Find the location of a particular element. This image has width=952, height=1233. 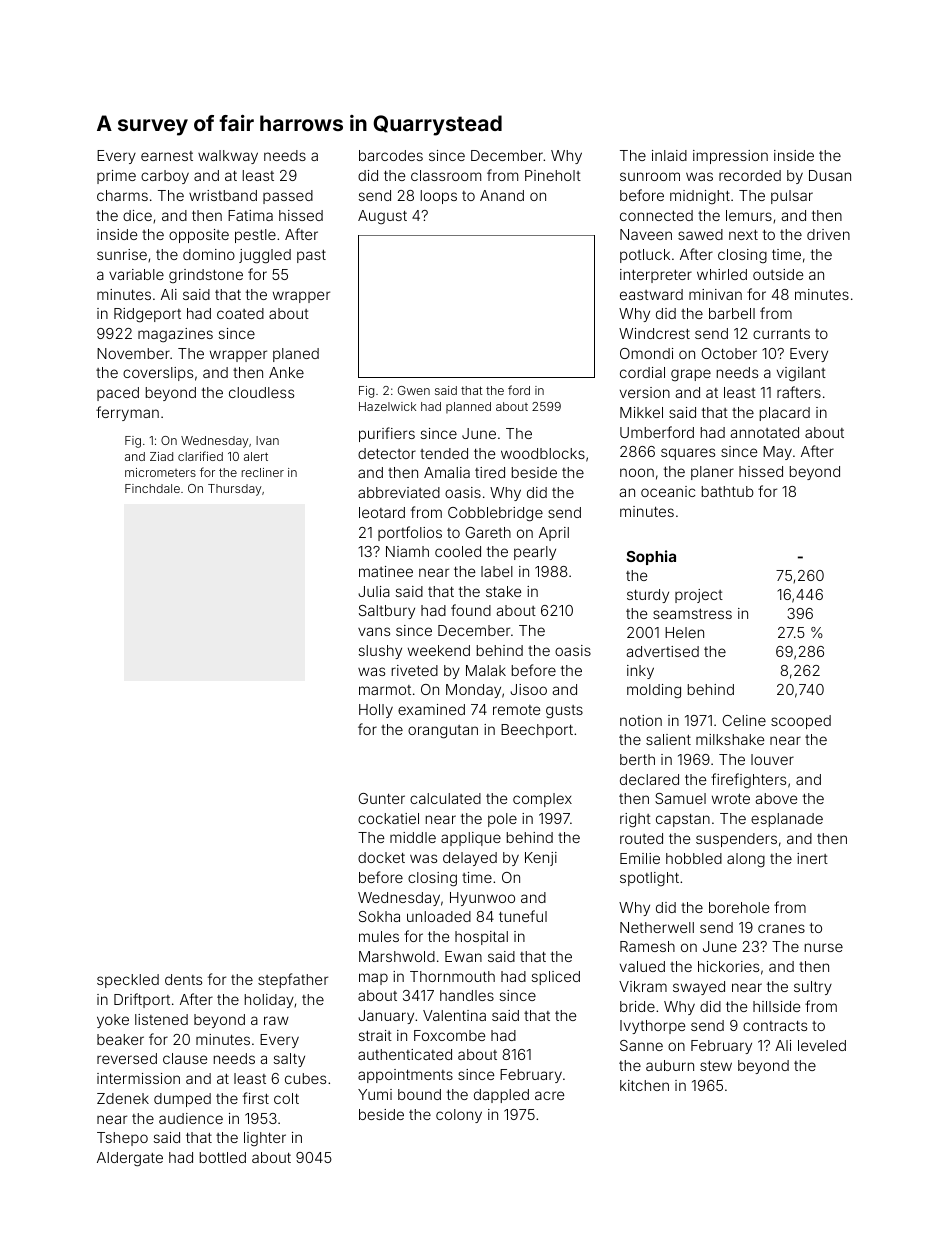

bottled is located at coordinates (223, 1157).
